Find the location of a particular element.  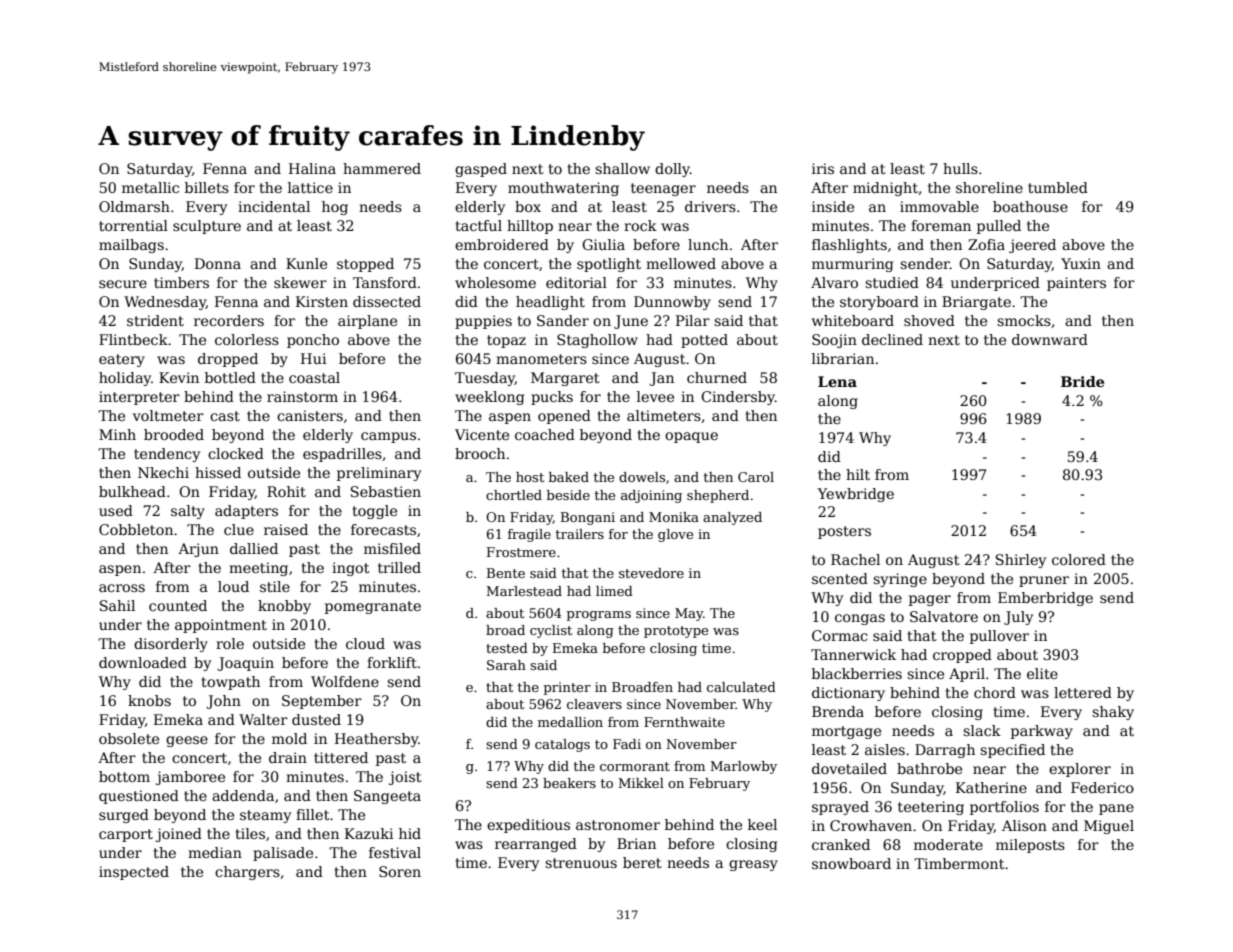

hilt is located at coordinates (858, 474).
